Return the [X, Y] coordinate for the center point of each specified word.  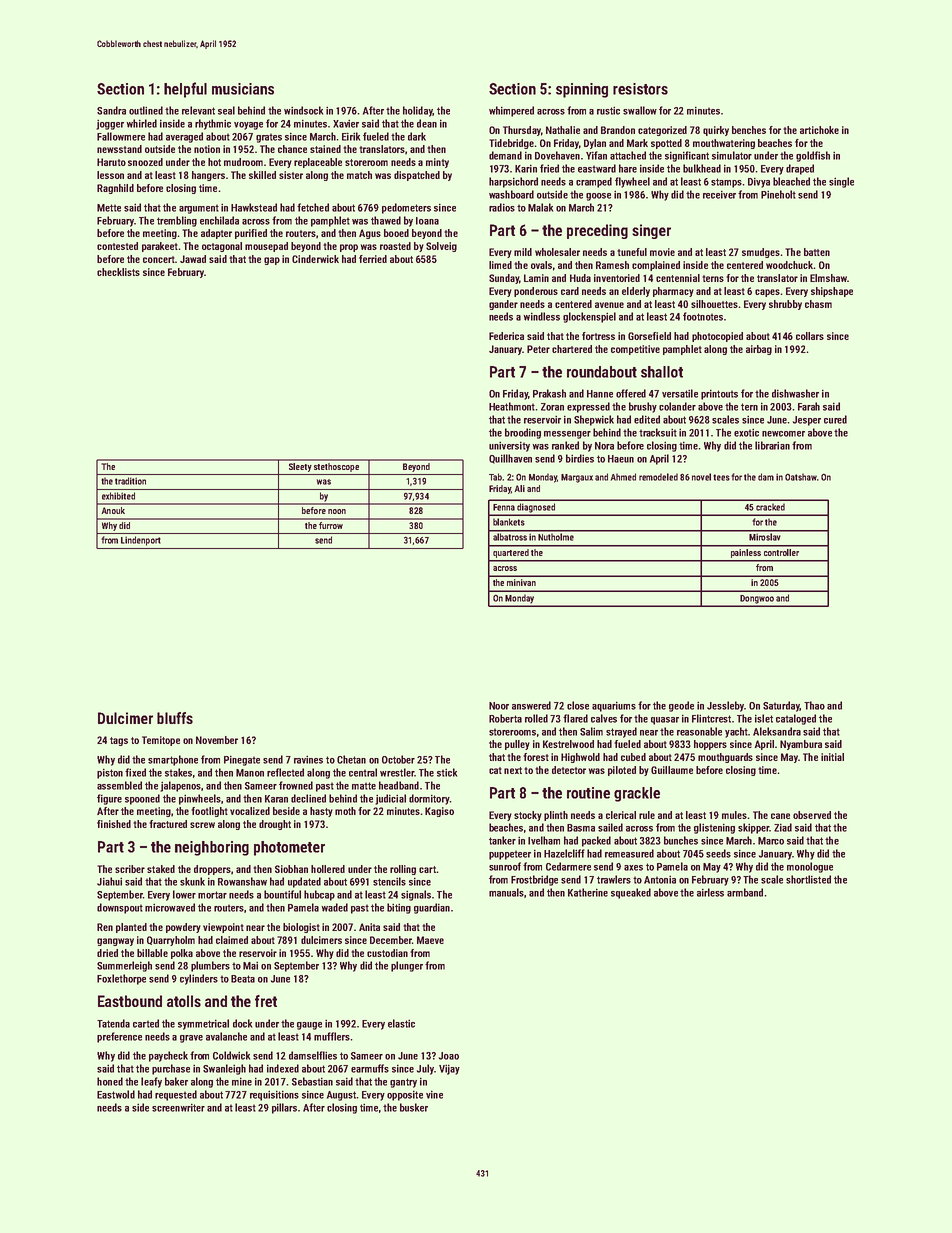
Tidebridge [511, 144]
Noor [499, 706]
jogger [110, 124]
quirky [716, 131]
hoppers [710, 745]
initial [832, 757]
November [217, 740]
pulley [517, 745]
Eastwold [116, 1094]
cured [835, 419]
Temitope [161, 741]
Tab [495, 477]
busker [414, 1107]
